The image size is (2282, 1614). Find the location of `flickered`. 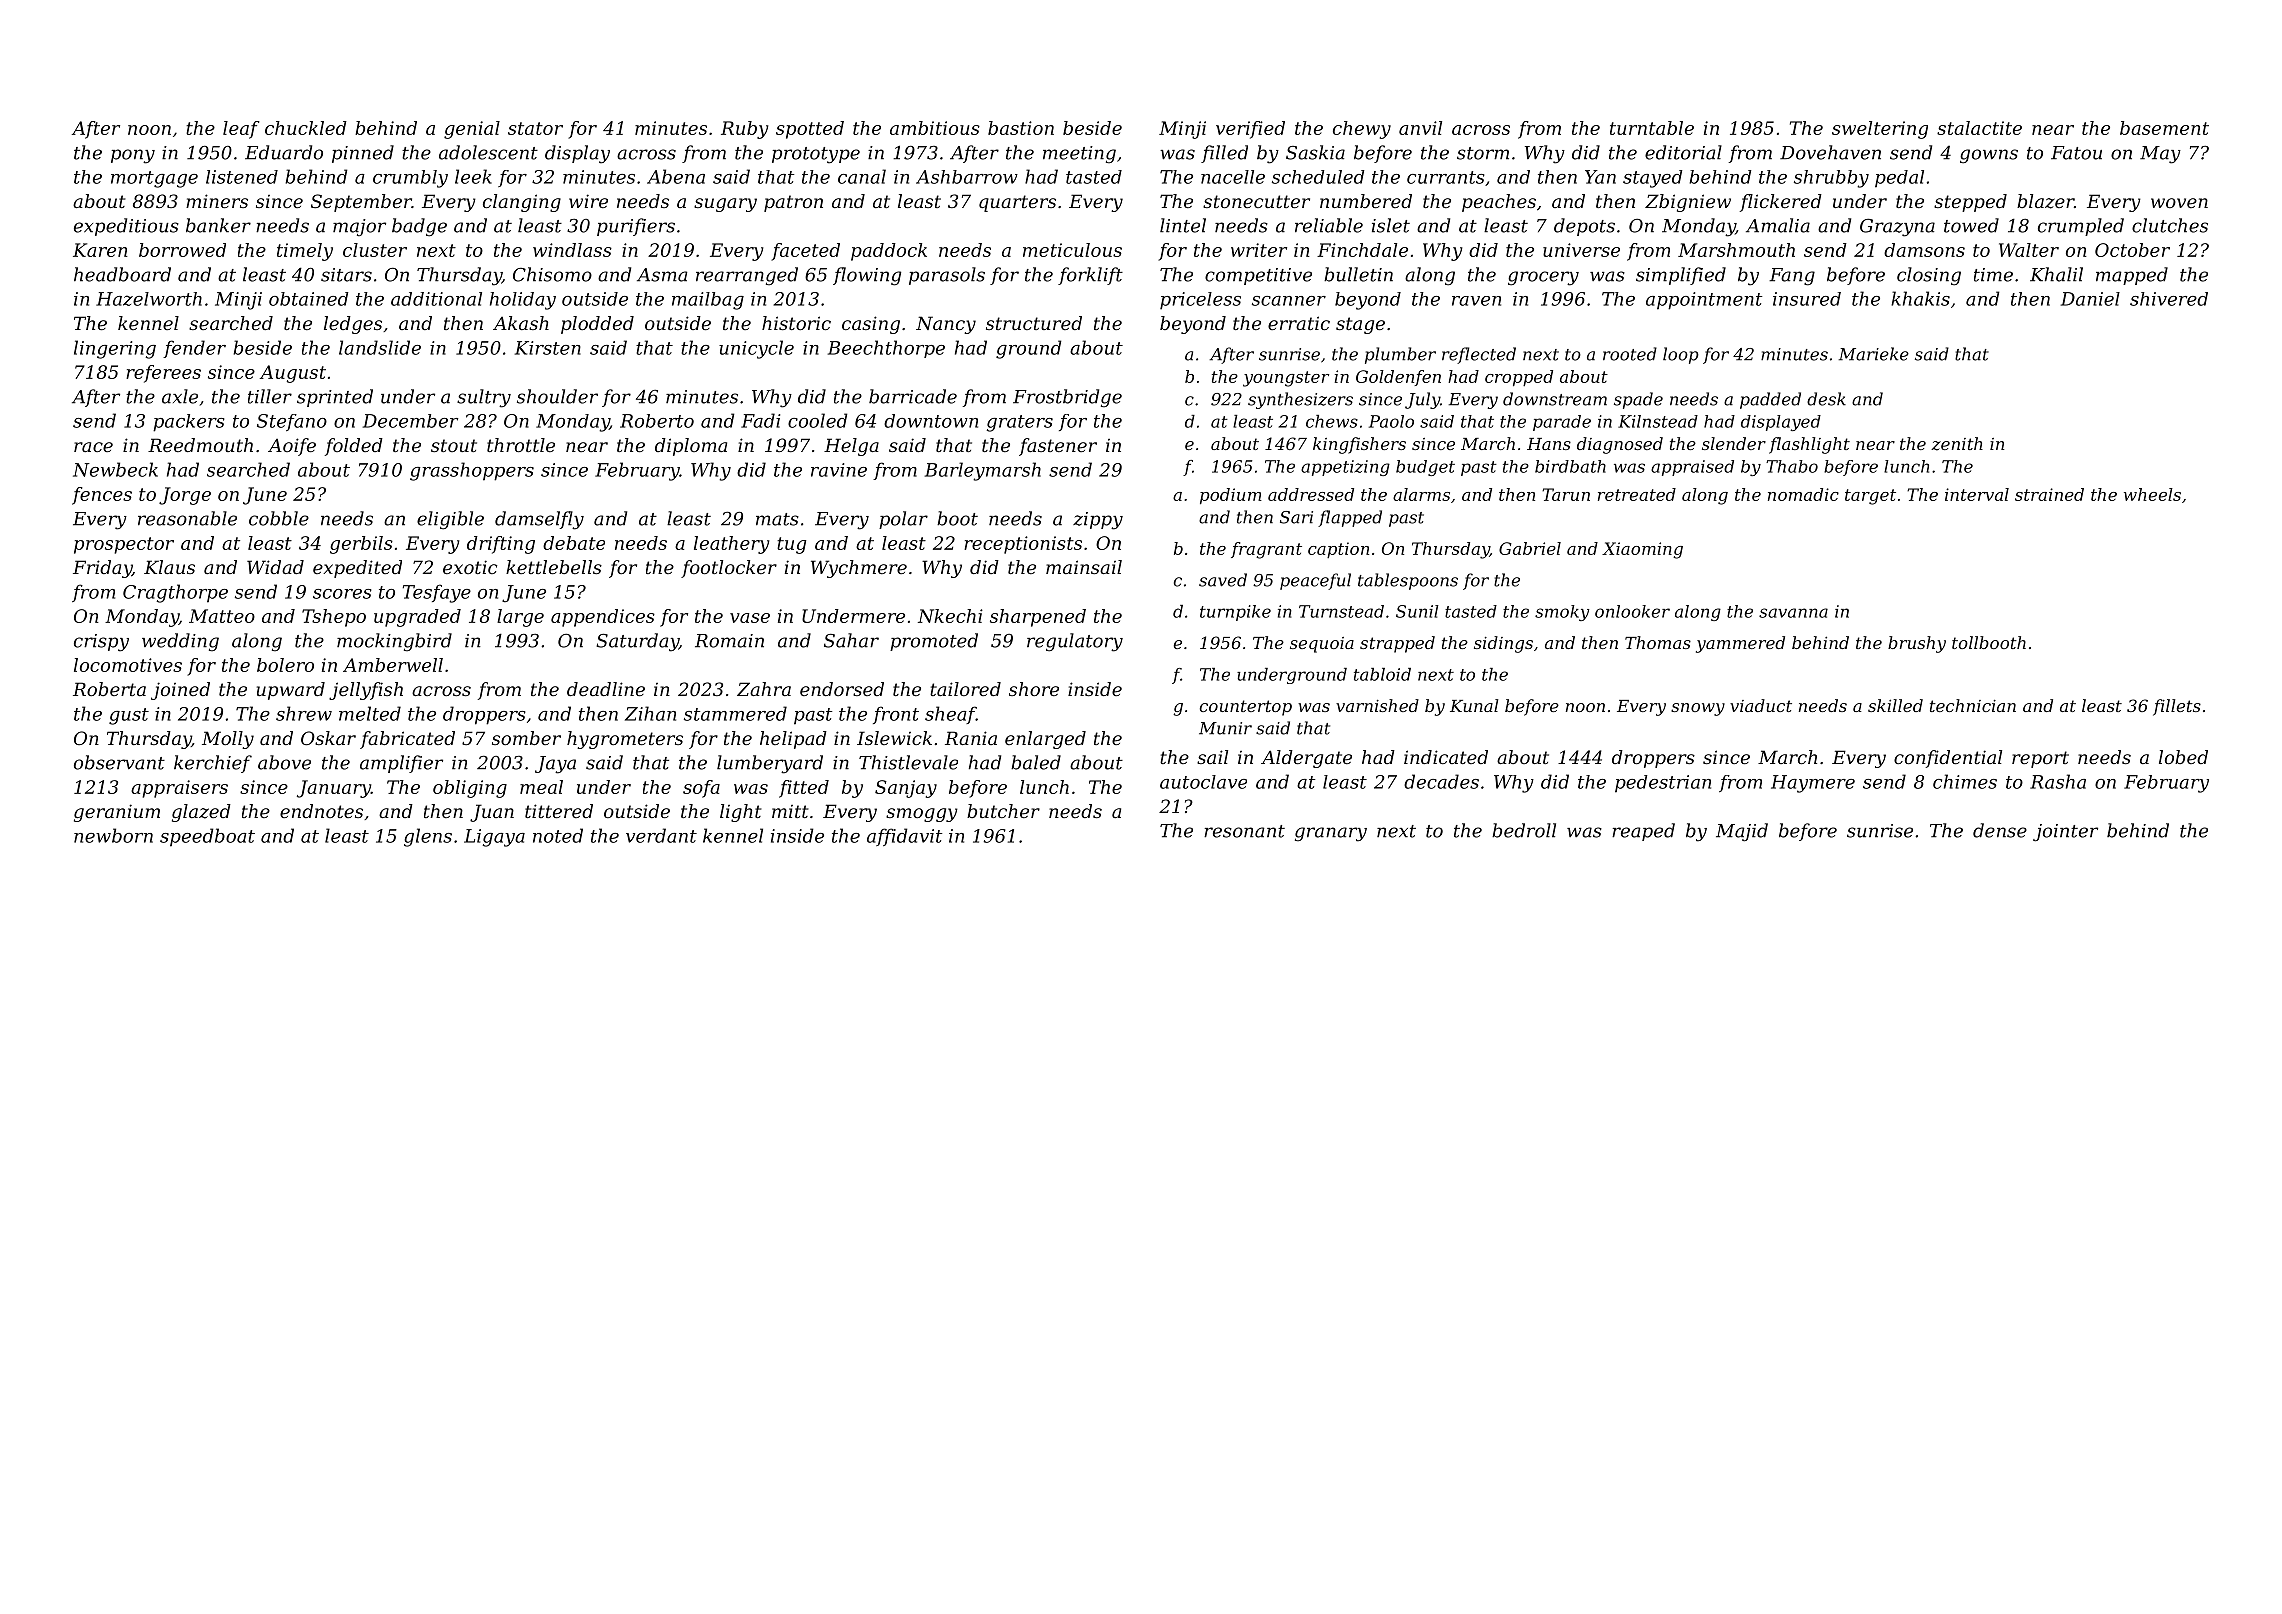

flickered is located at coordinates (1781, 203).
